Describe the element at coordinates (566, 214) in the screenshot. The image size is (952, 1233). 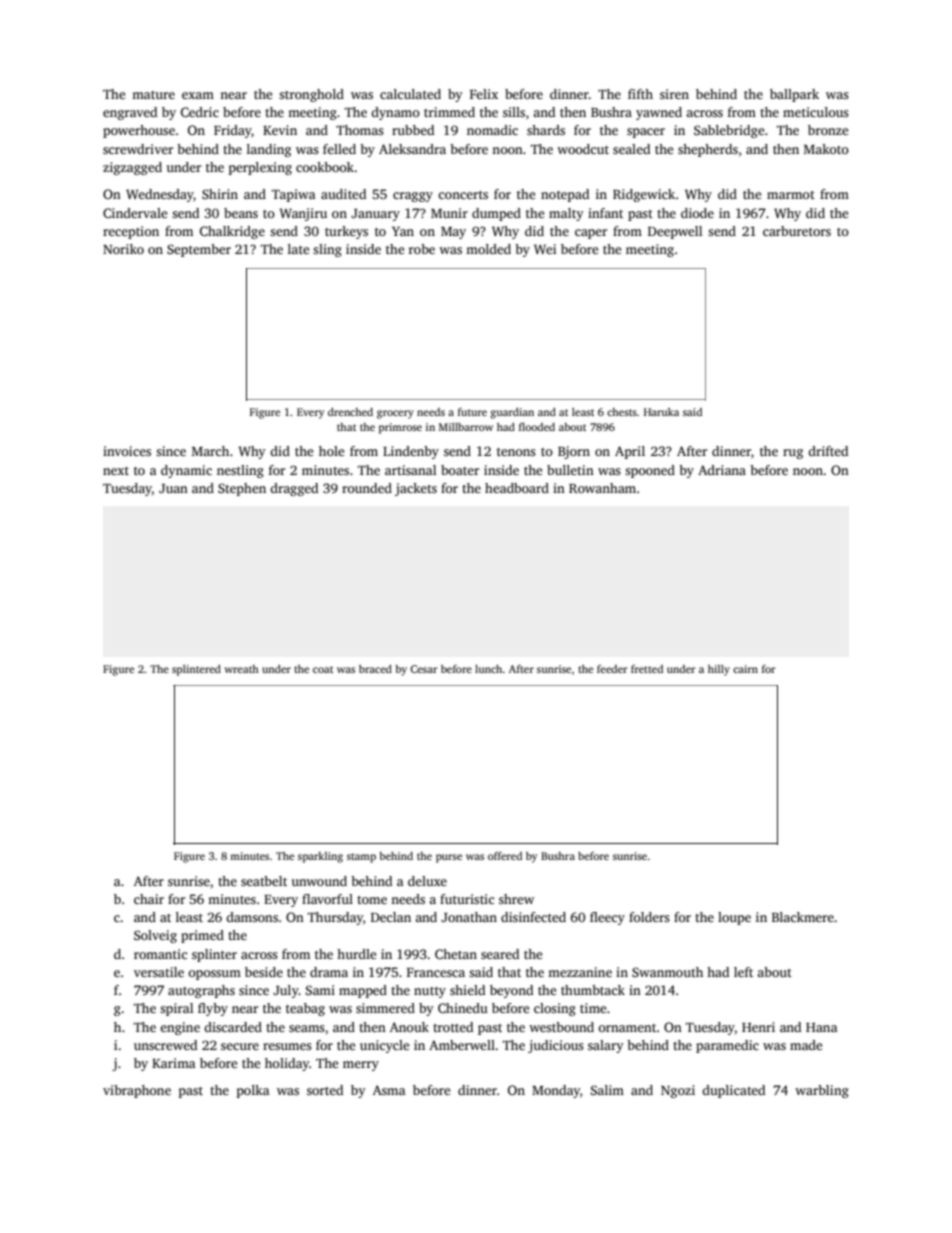
I see `malty` at that location.
